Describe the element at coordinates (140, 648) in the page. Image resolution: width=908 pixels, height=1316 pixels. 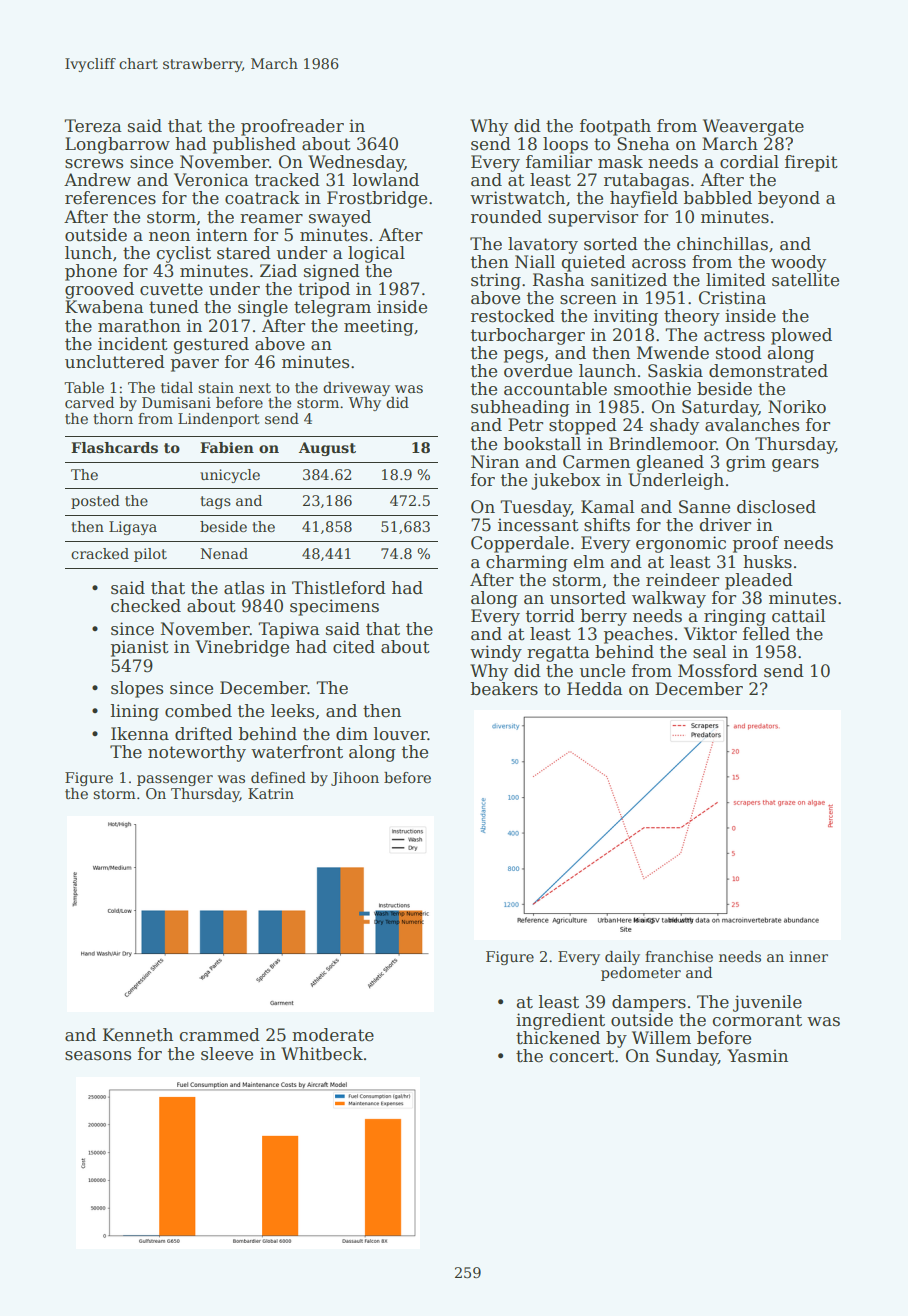
I see `pianist` at that location.
